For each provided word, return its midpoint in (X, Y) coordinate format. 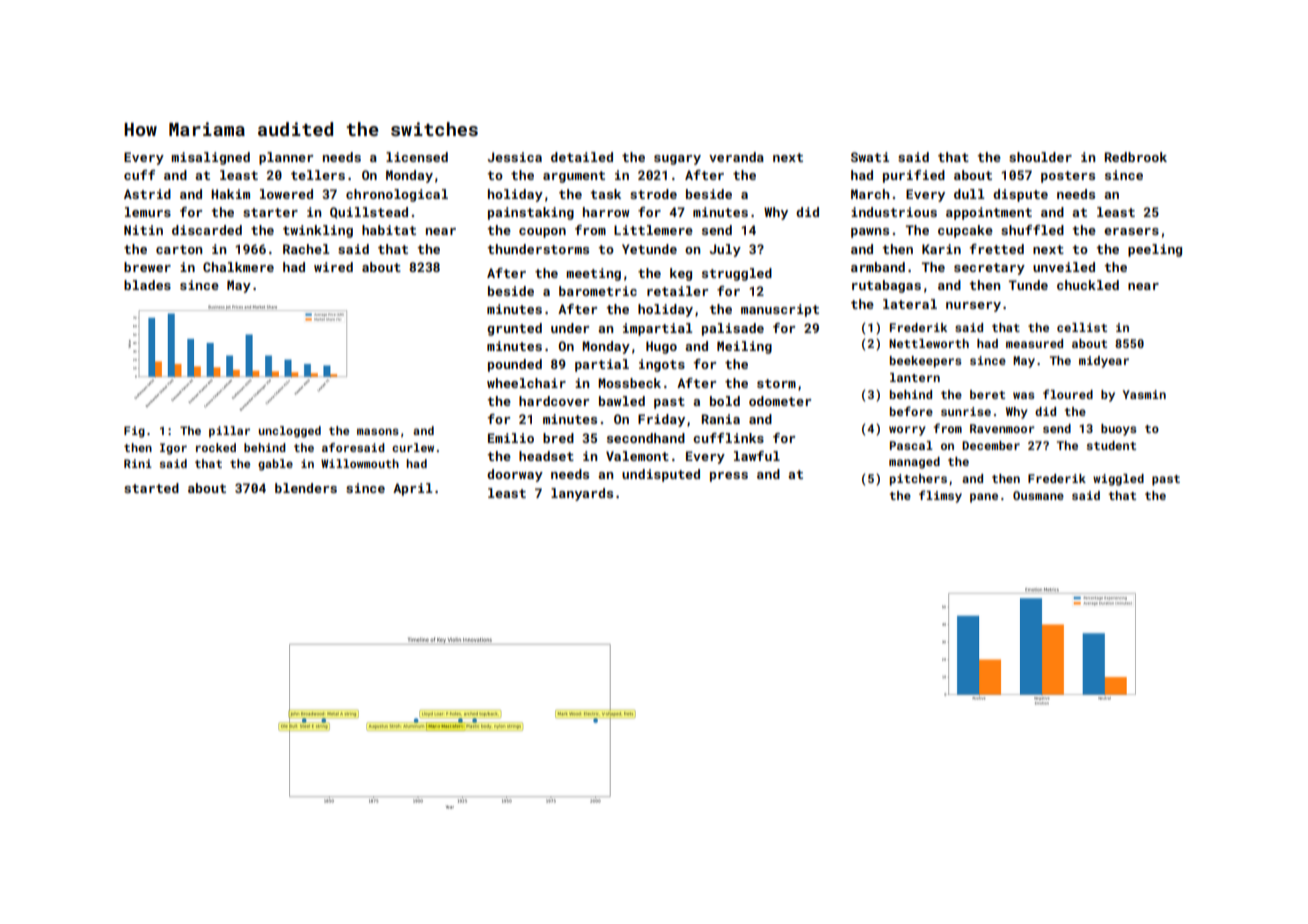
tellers (318, 175)
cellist (1082, 327)
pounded (515, 365)
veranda (736, 157)
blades (147, 285)
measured (1034, 343)
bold (725, 401)
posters (1068, 177)
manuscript (780, 310)
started (151, 488)
